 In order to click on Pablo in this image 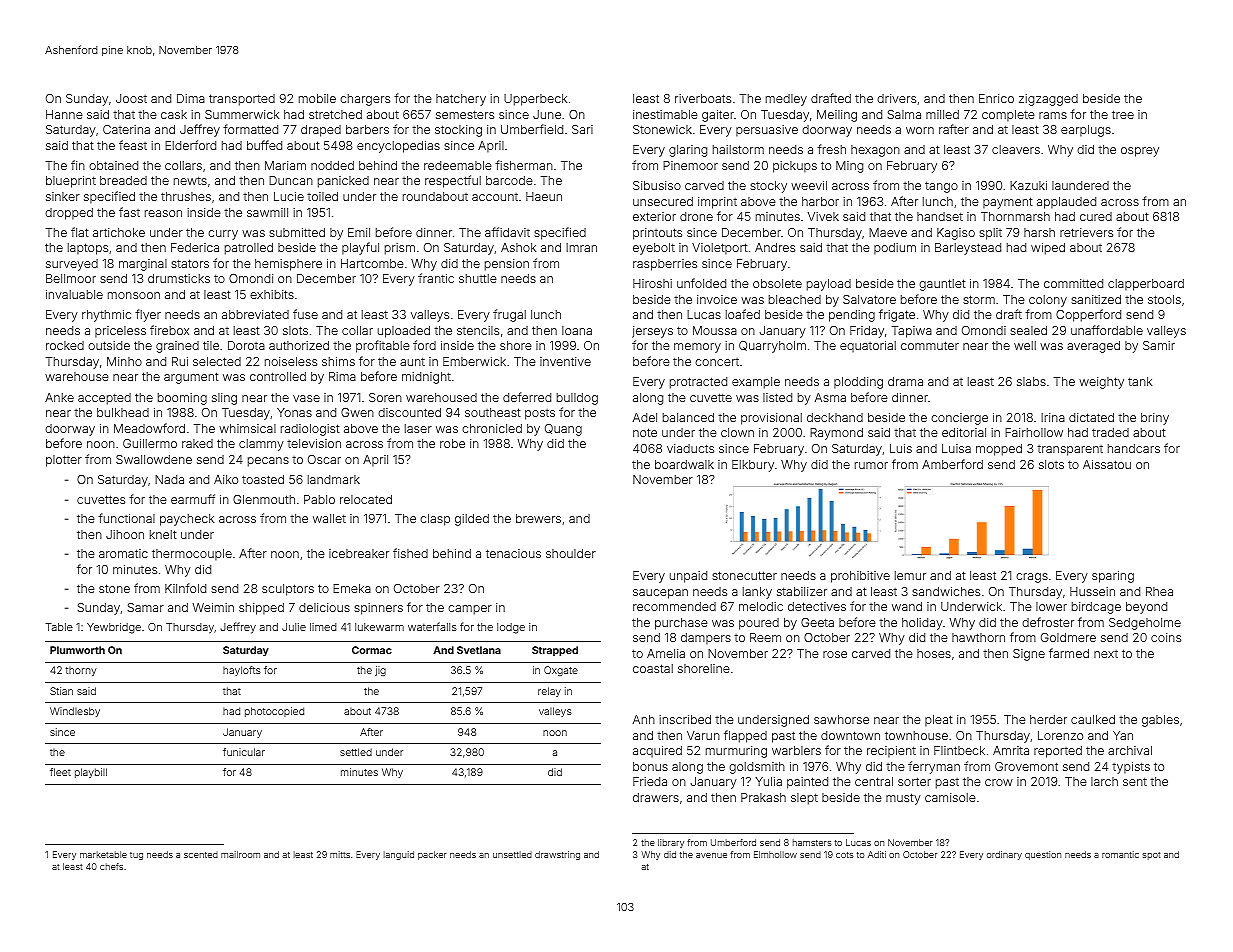, I will do `click(319, 499)`.
